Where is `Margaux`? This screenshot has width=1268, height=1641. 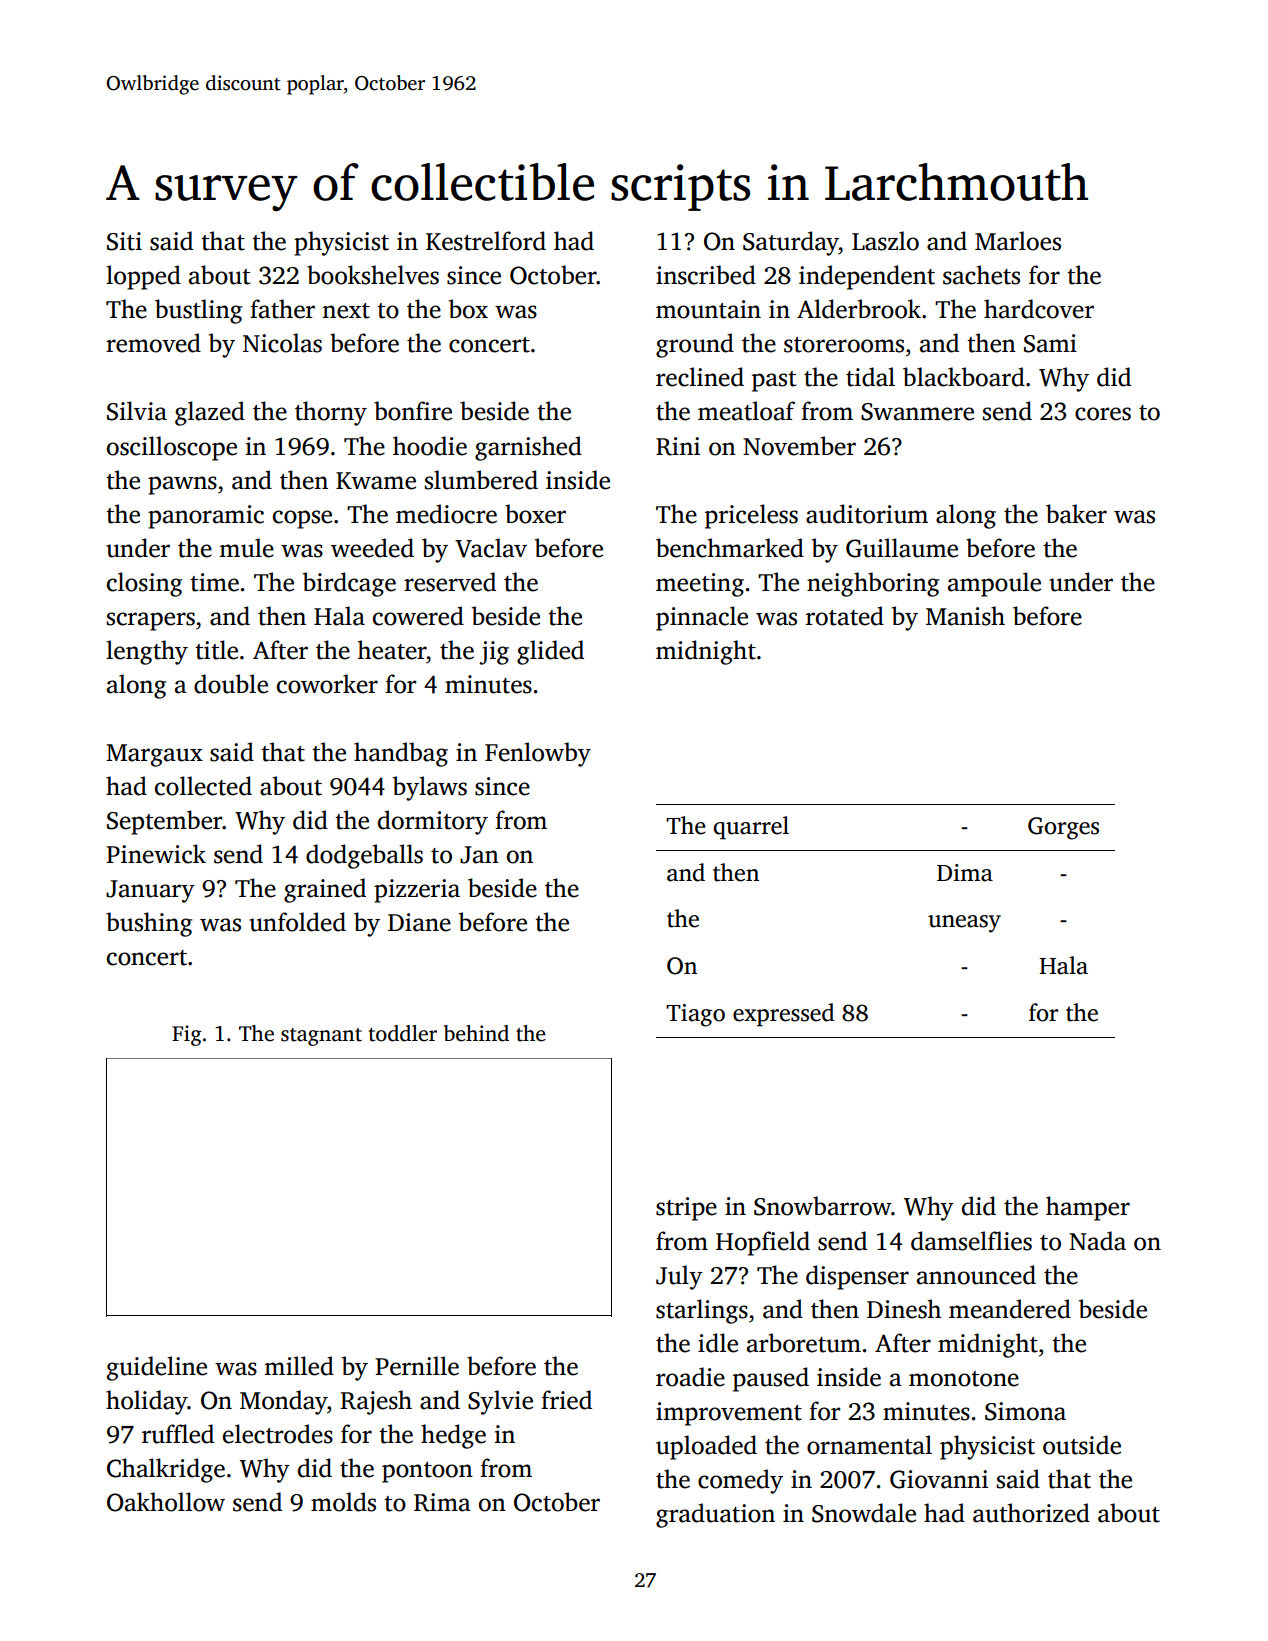 Margaux is located at coordinates (154, 755).
